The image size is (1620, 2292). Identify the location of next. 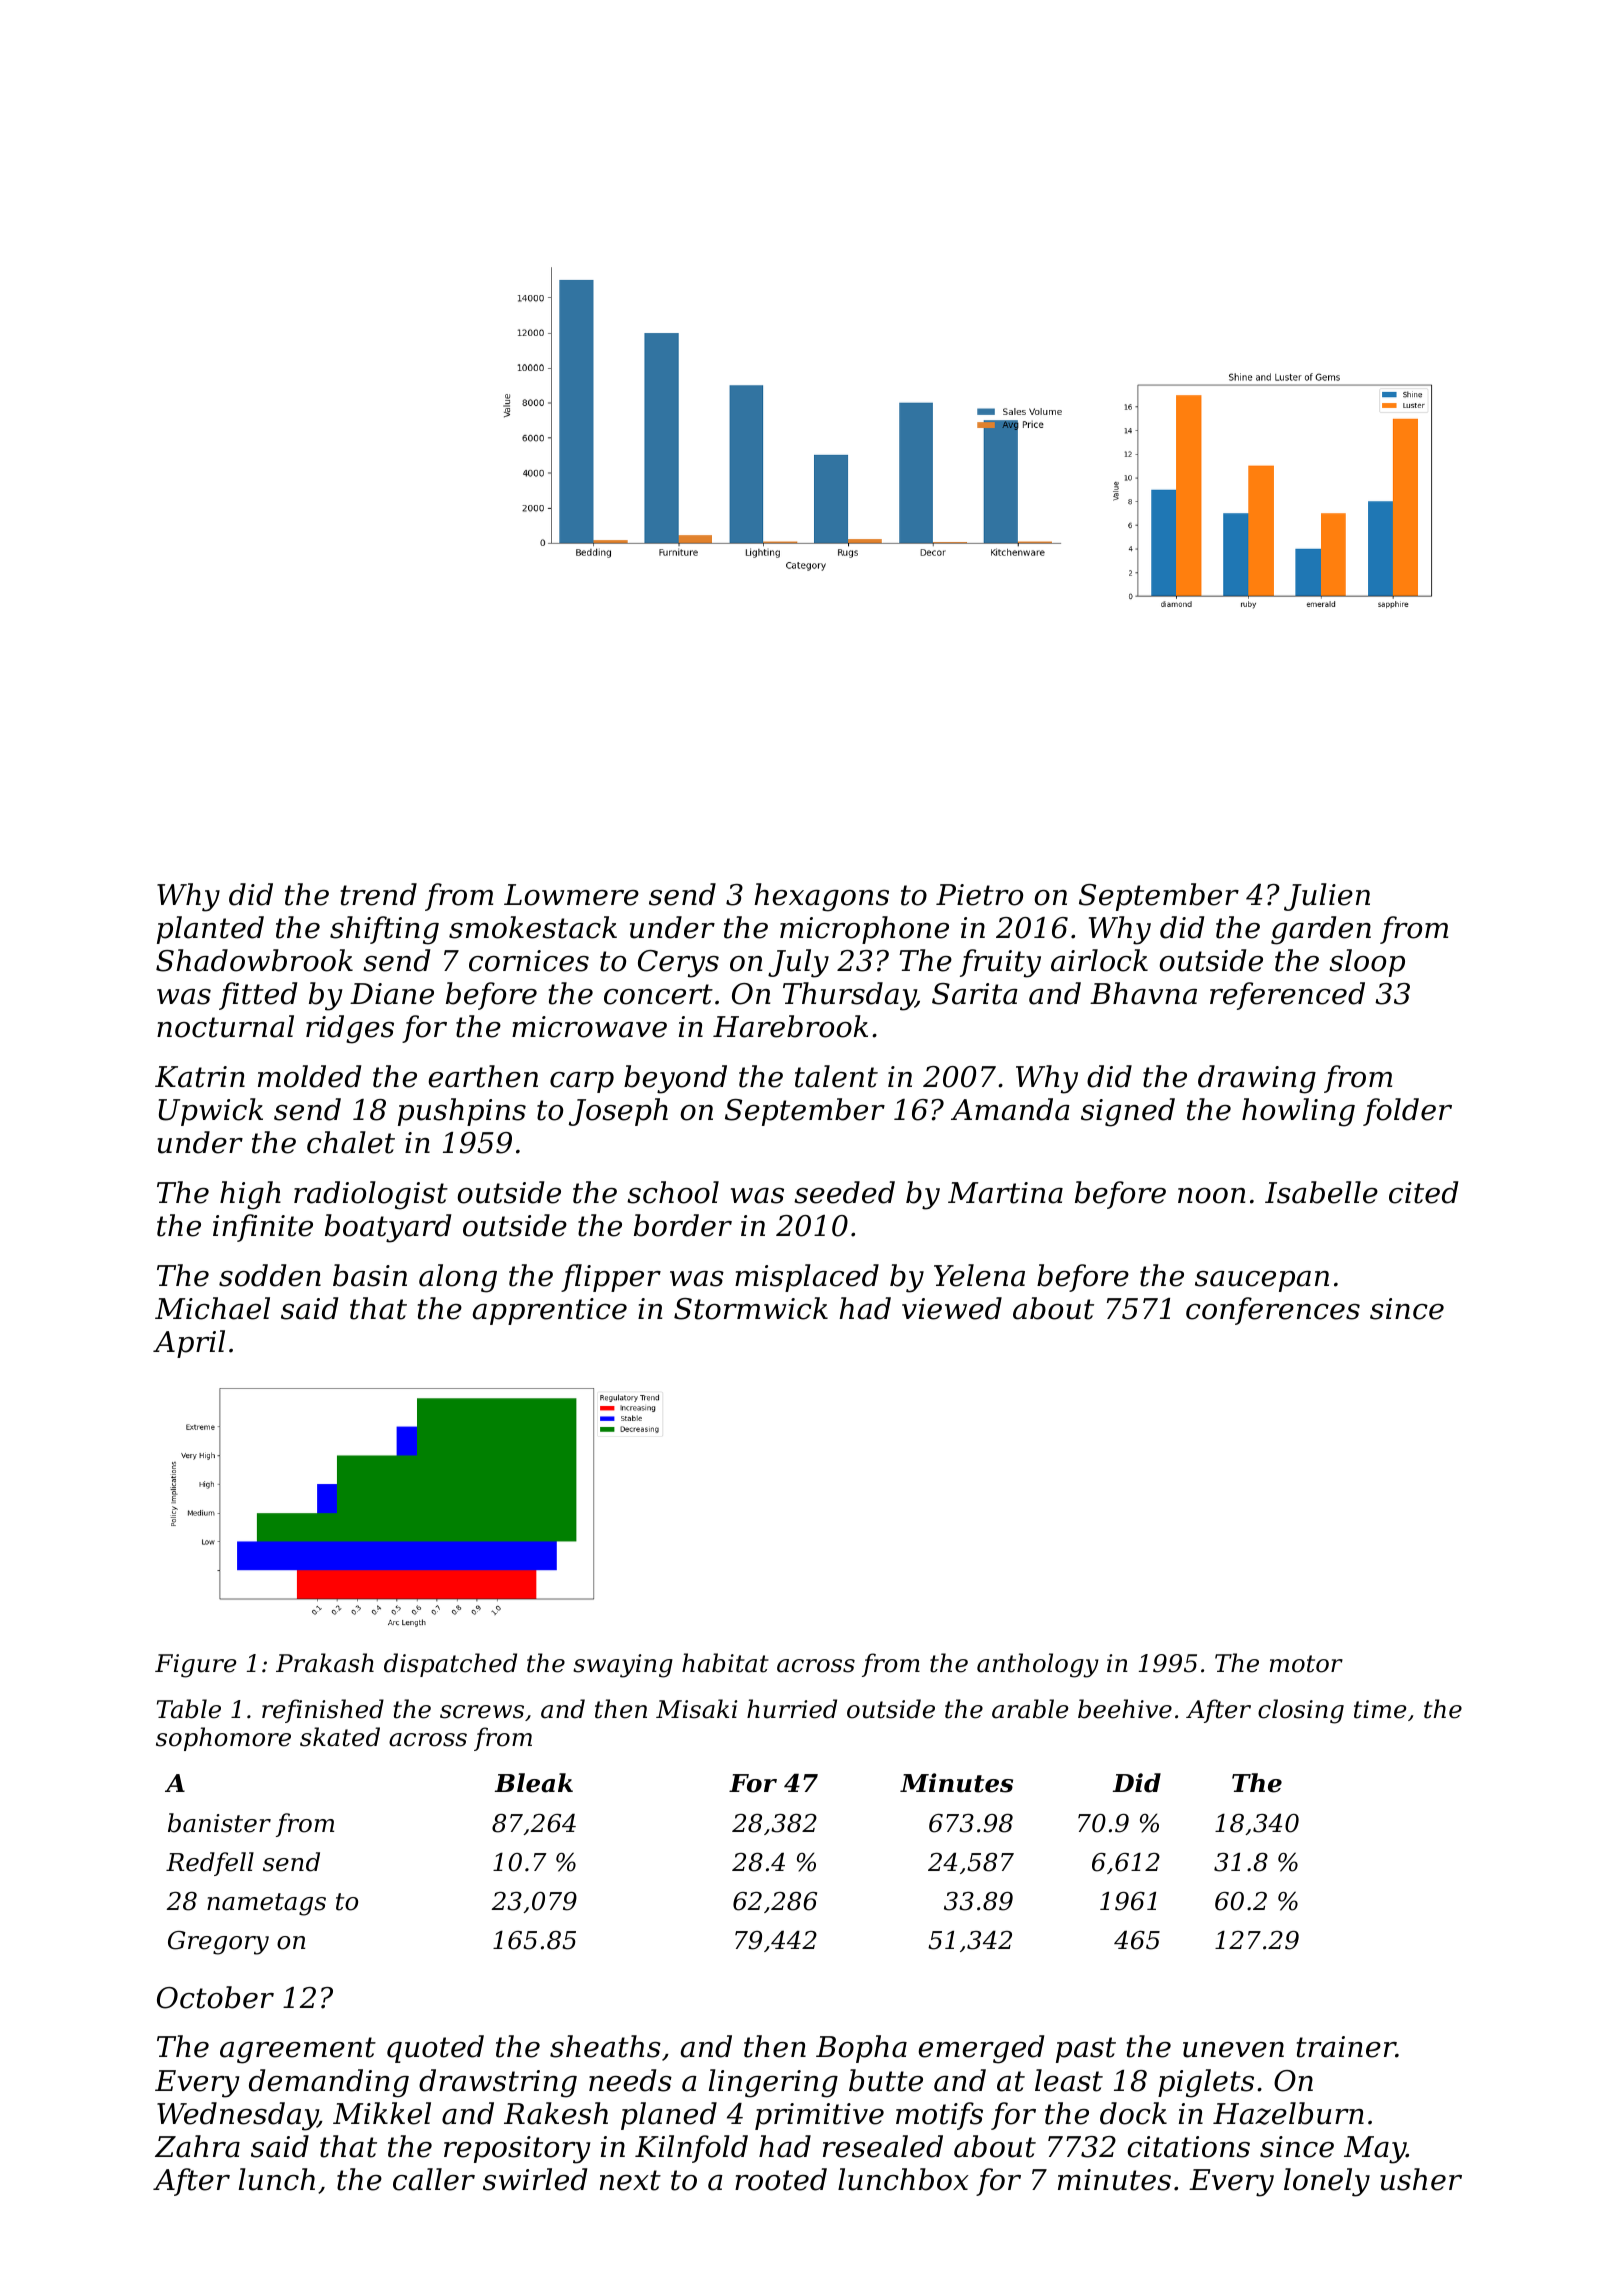
(630, 2180).
